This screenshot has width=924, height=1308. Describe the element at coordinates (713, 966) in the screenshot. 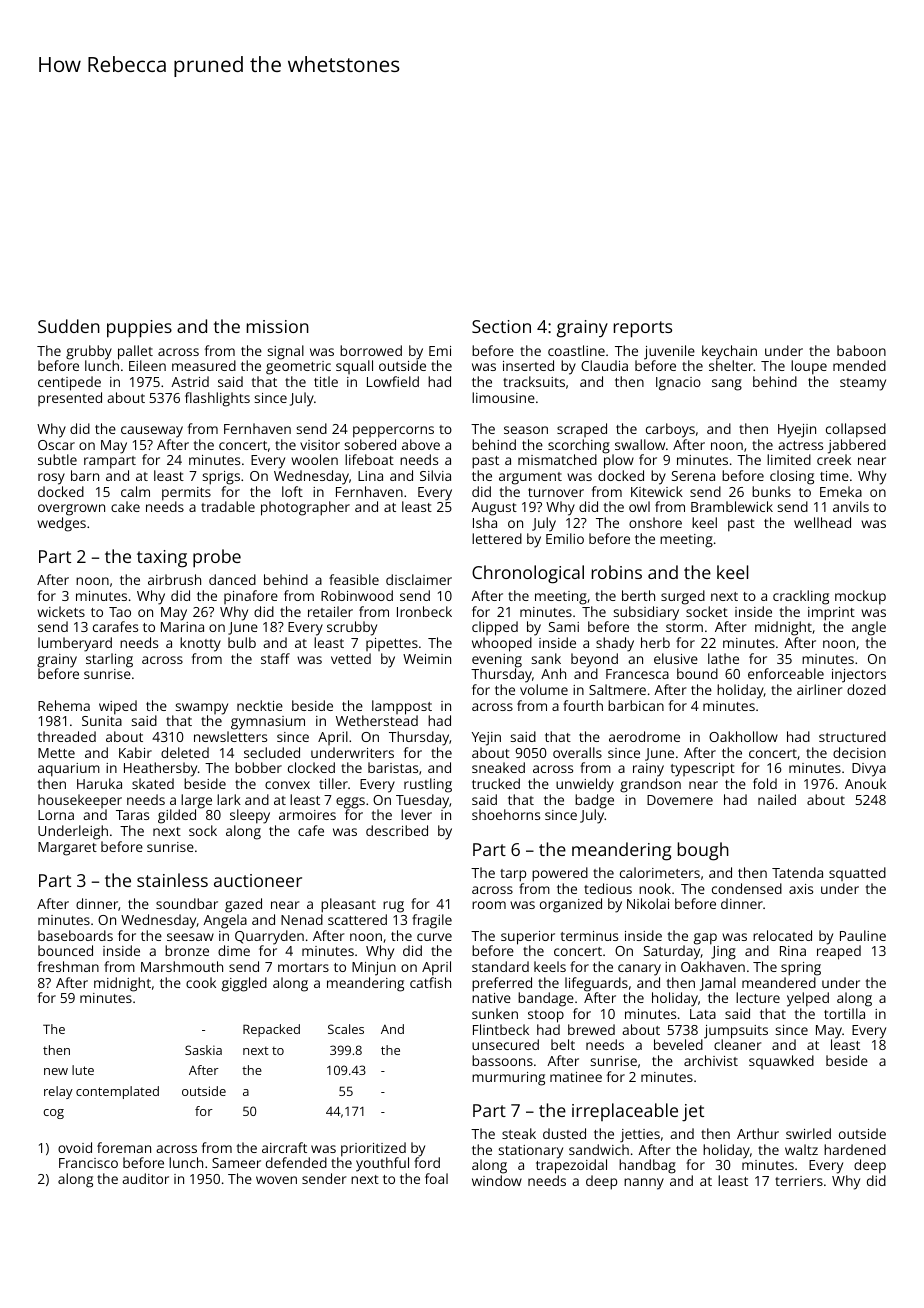

I see `Oakhaven` at that location.
